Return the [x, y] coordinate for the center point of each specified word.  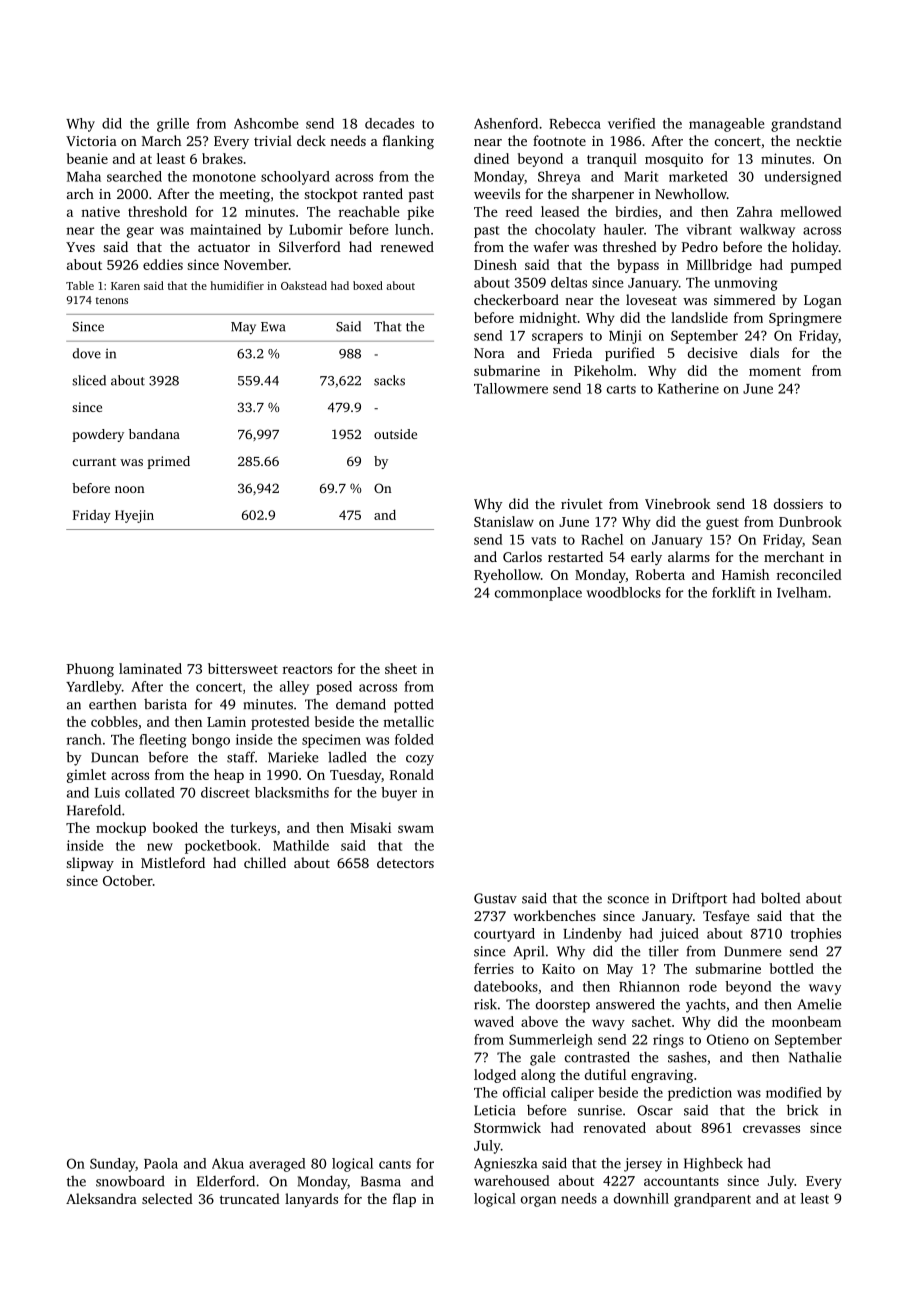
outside [395, 434]
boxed [368, 285]
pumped [816, 266]
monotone [224, 177]
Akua [228, 1163]
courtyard [504, 935]
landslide [699, 317]
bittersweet [243, 668]
